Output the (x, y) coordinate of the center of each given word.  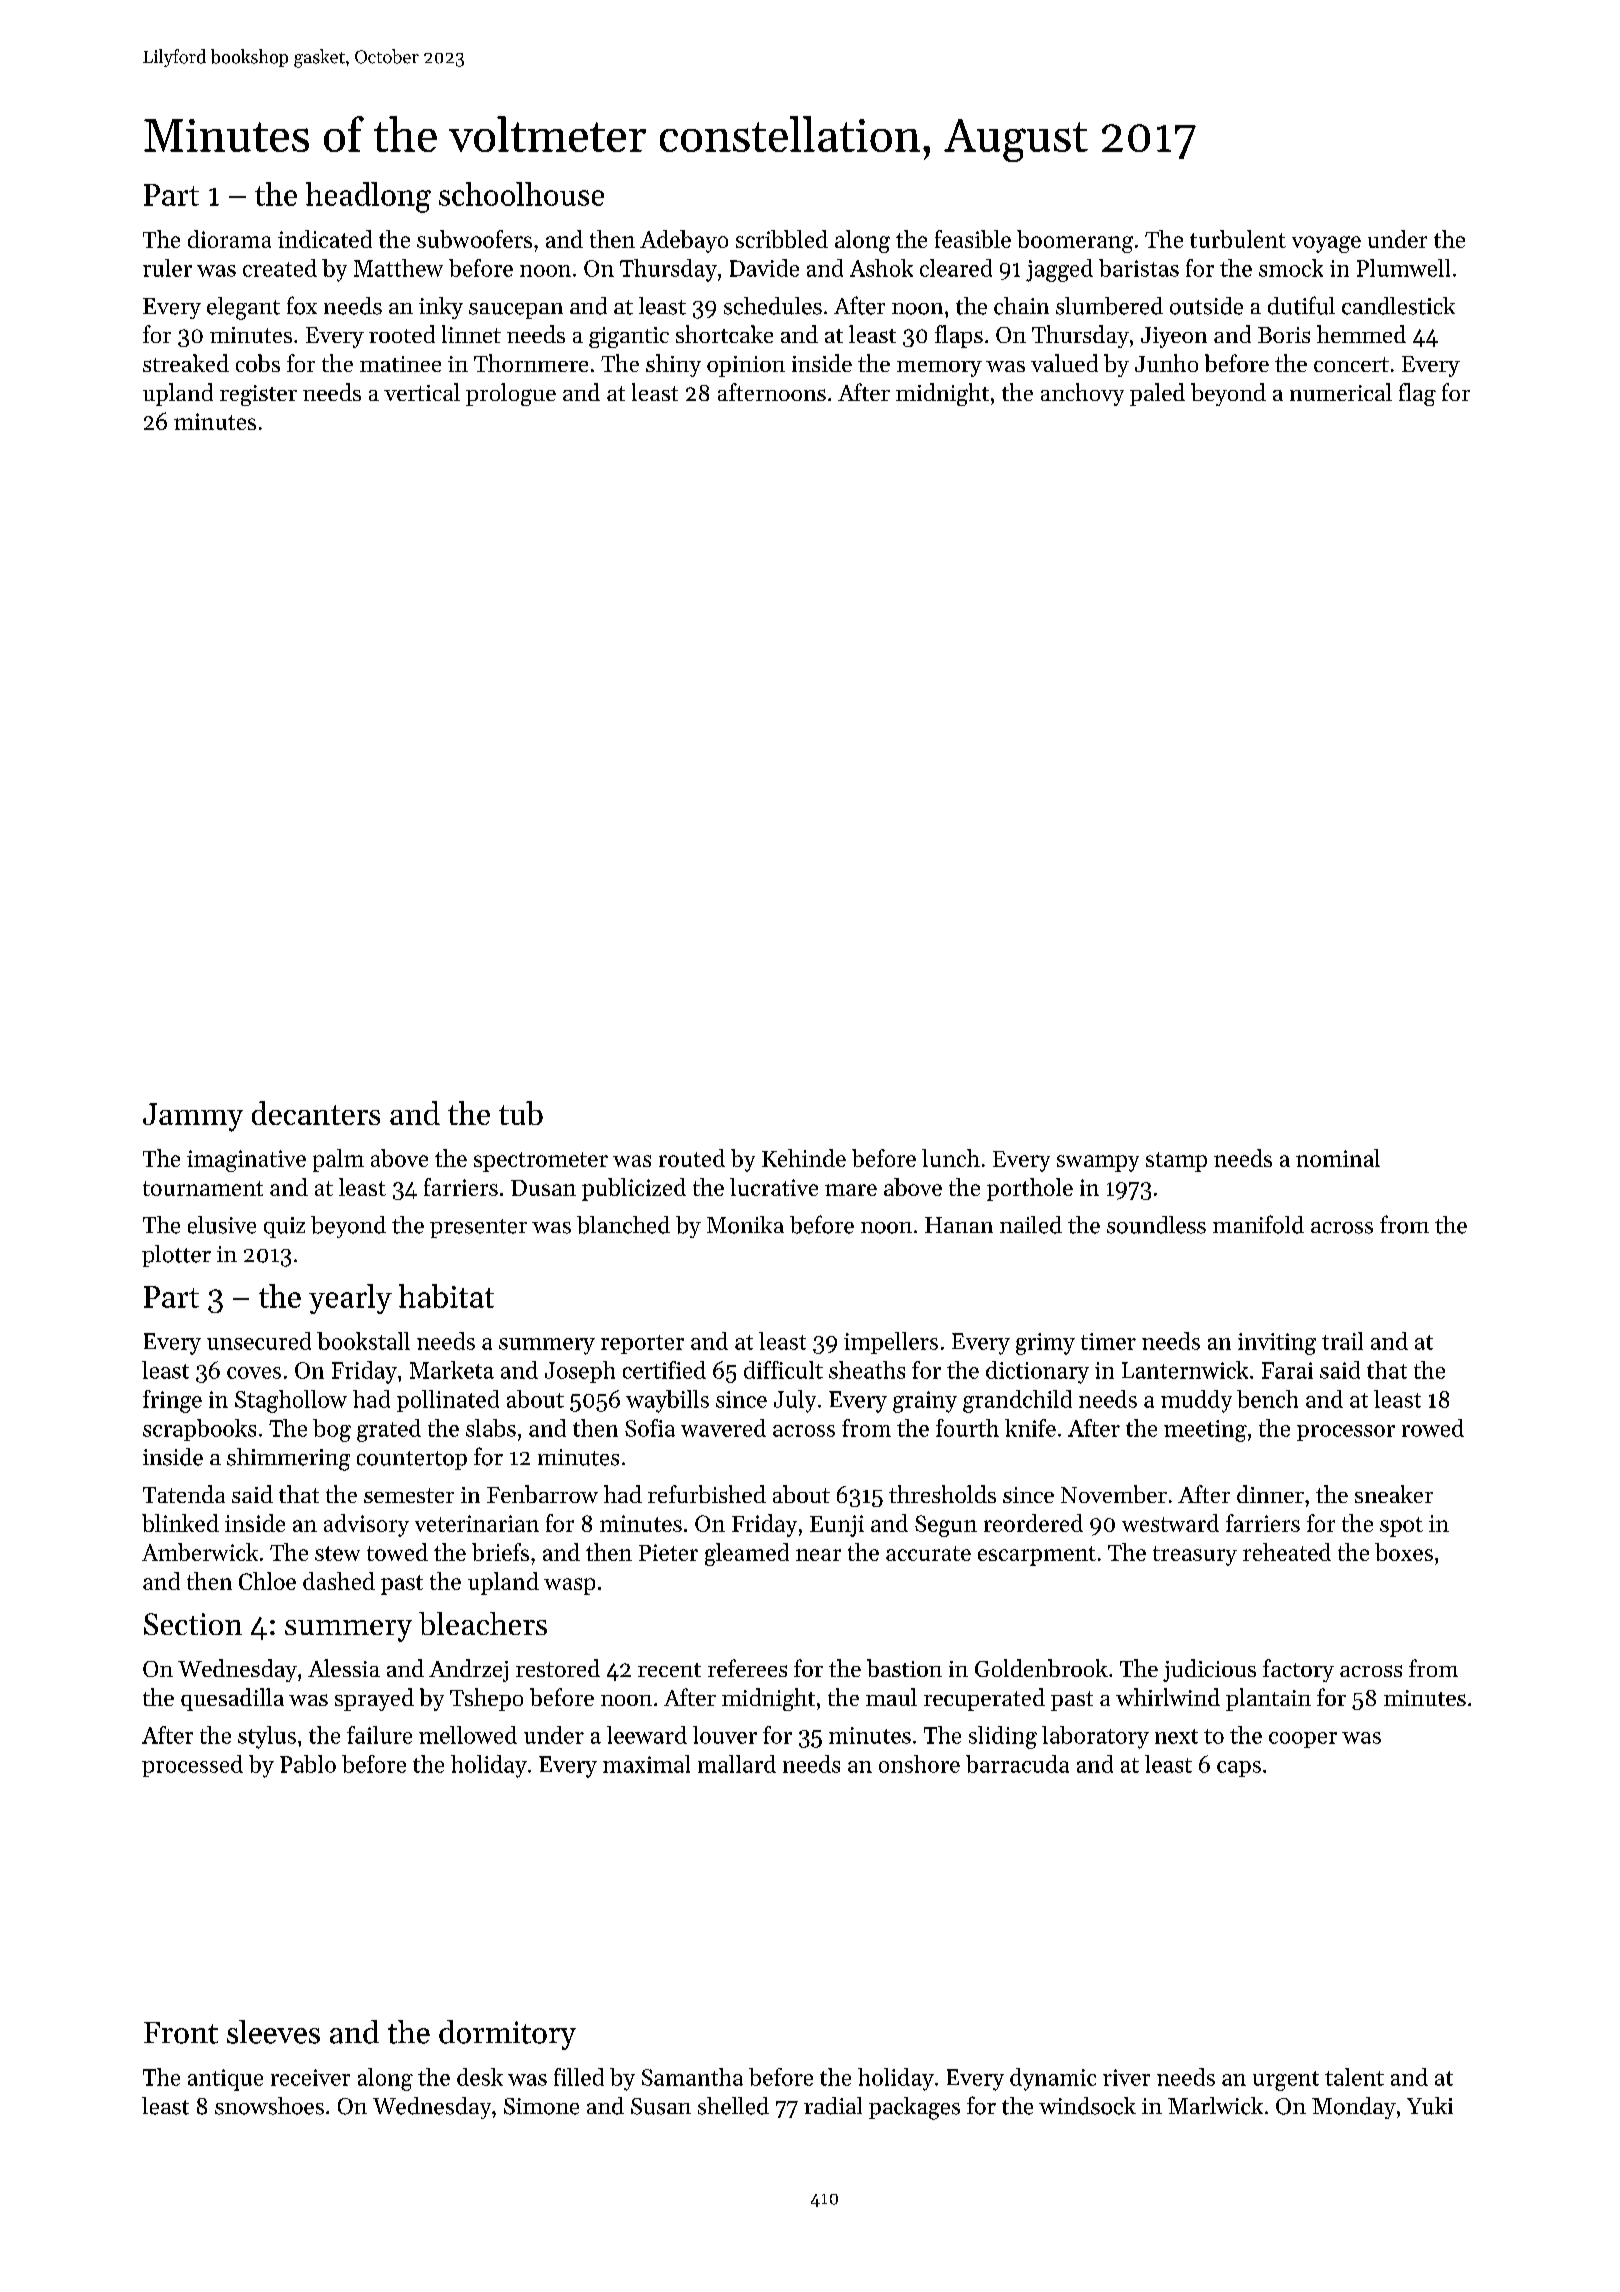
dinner (1270, 1494)
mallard (737, 1764)
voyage (1326, 244)
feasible (973, 239)
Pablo (308, 1764)
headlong (368, 197)
